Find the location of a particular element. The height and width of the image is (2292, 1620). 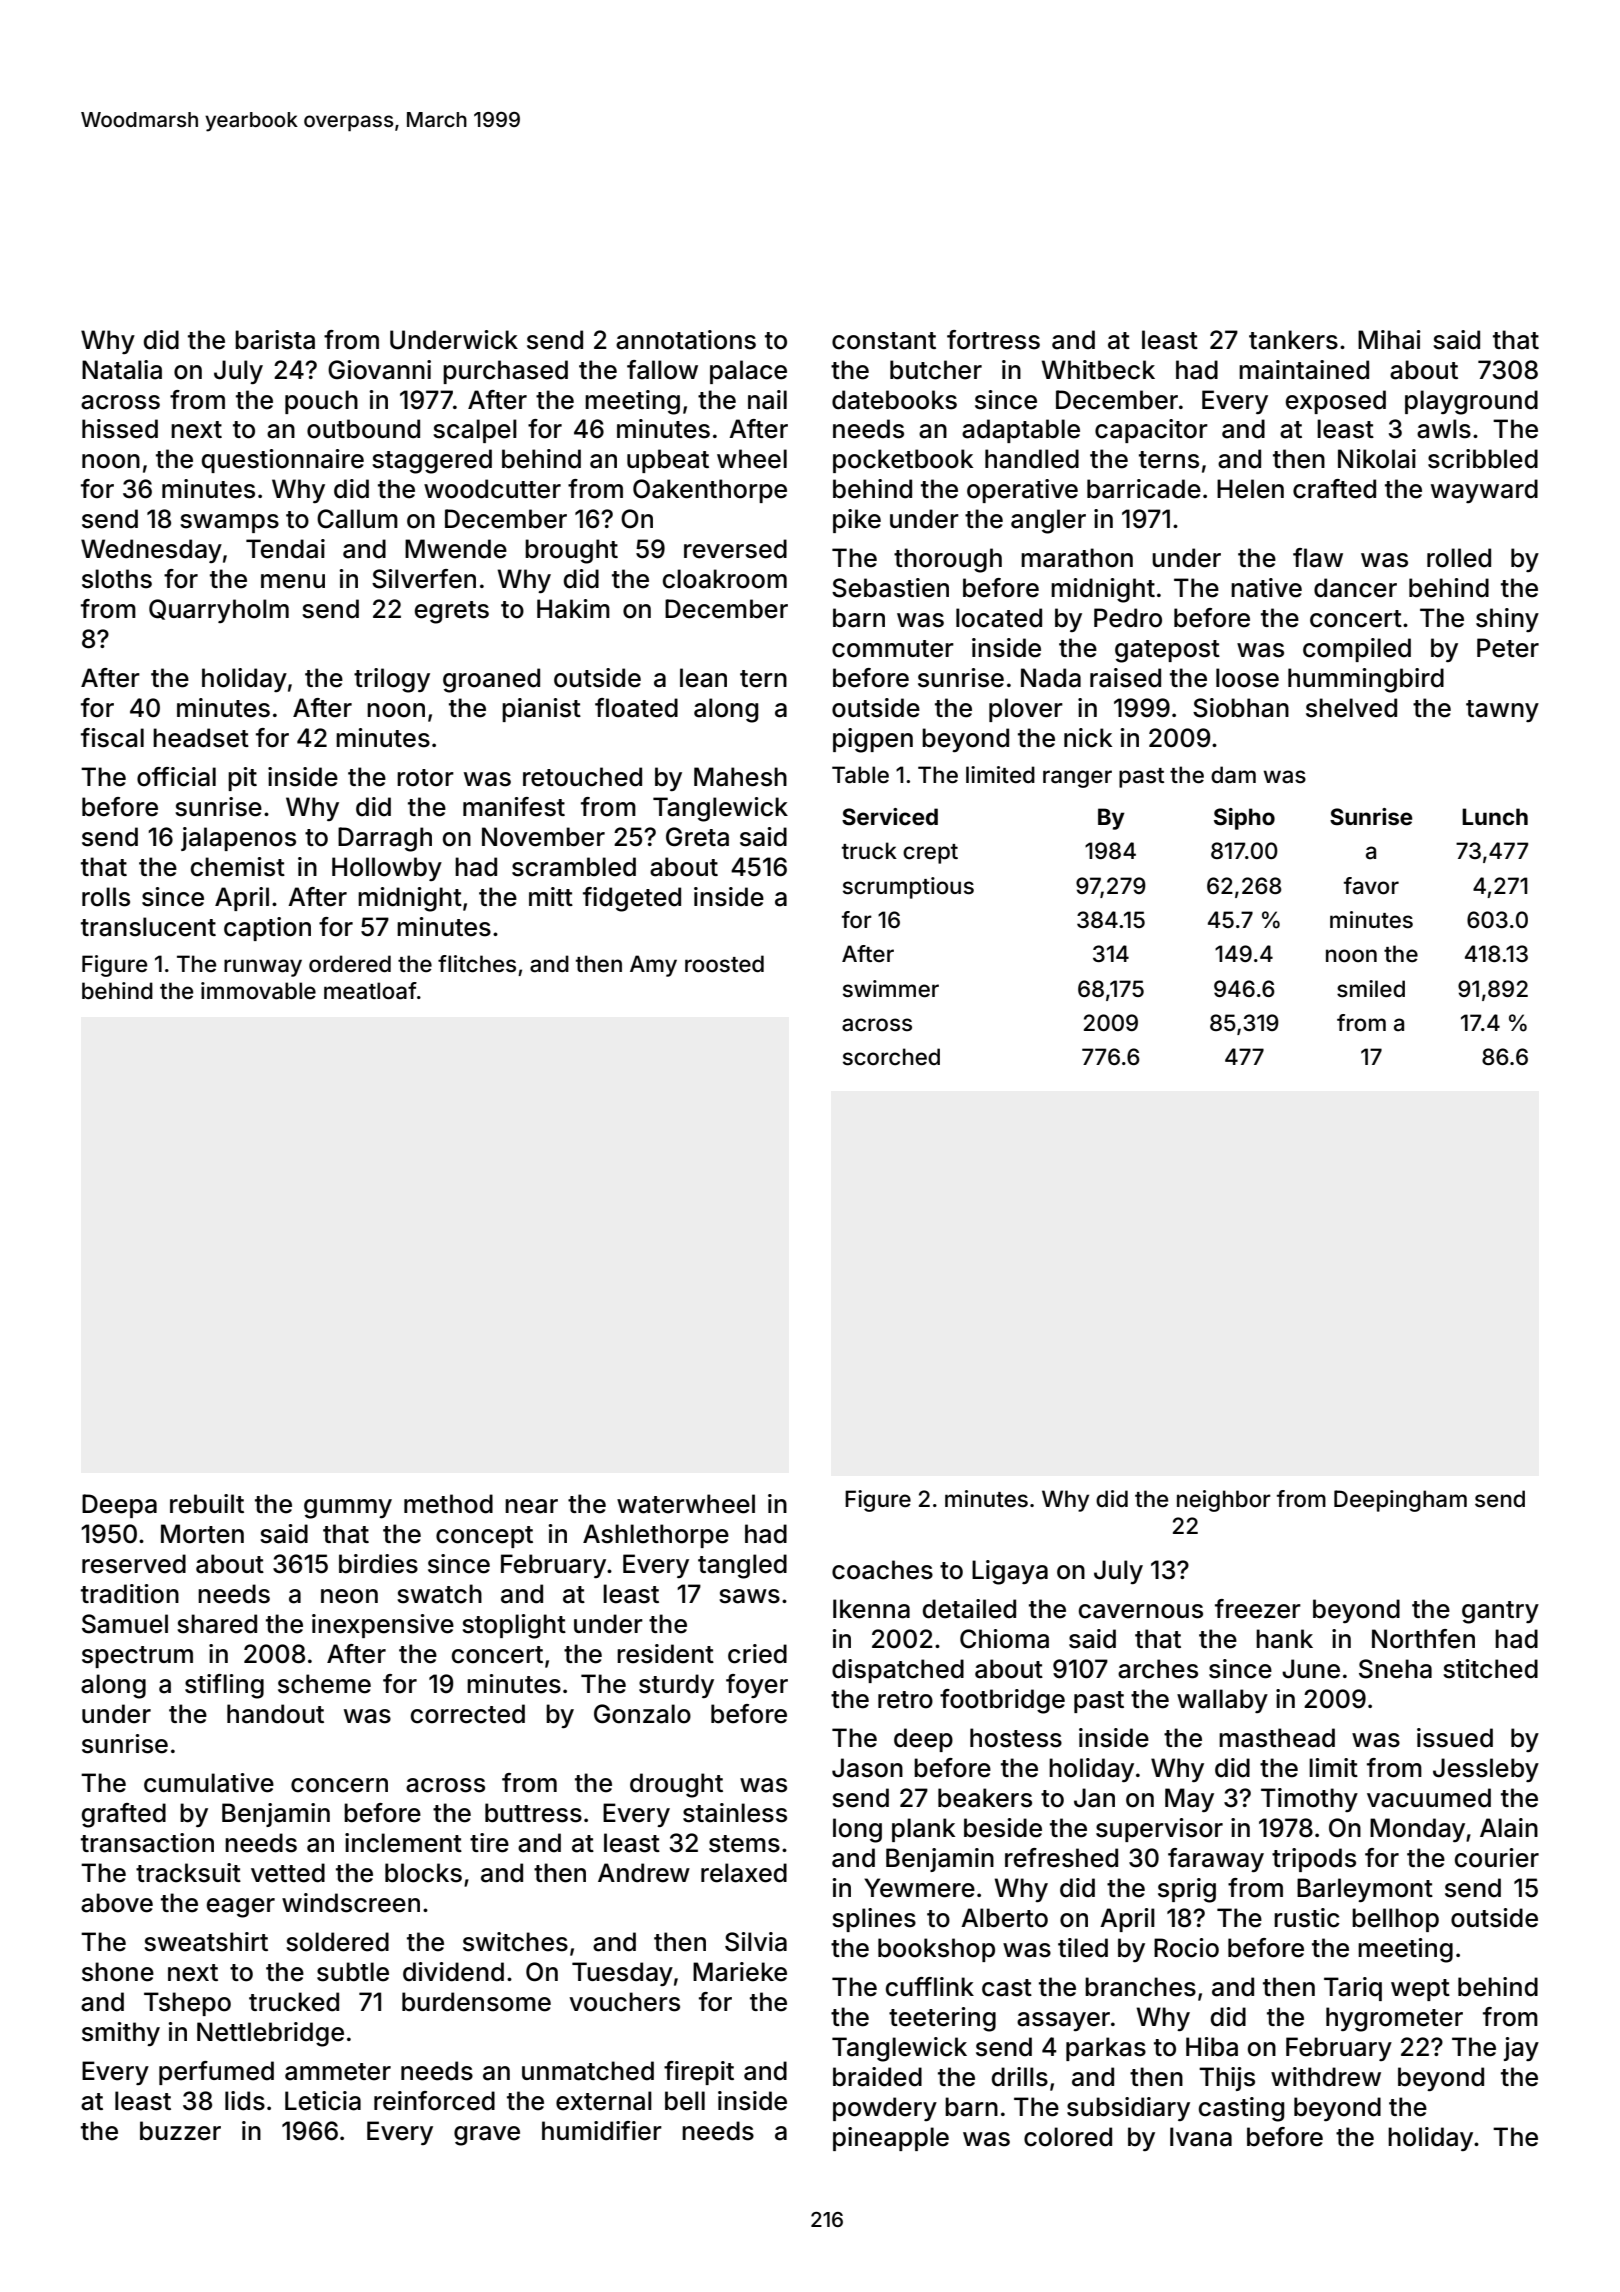

Ashlethorpe is located at coordinates (656, 1536).
